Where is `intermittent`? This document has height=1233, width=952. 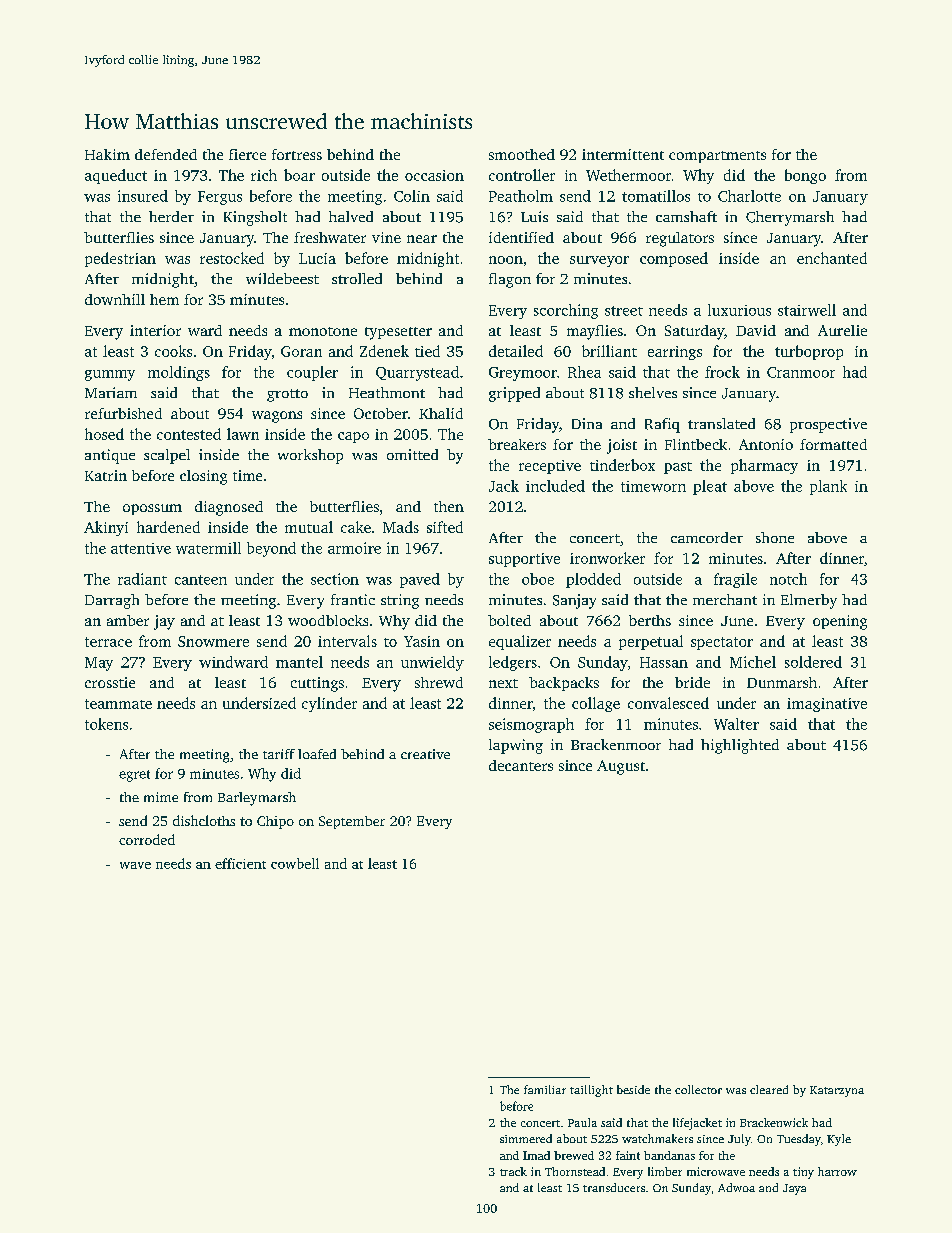 intermittent is located at coordinates (623, 154).
